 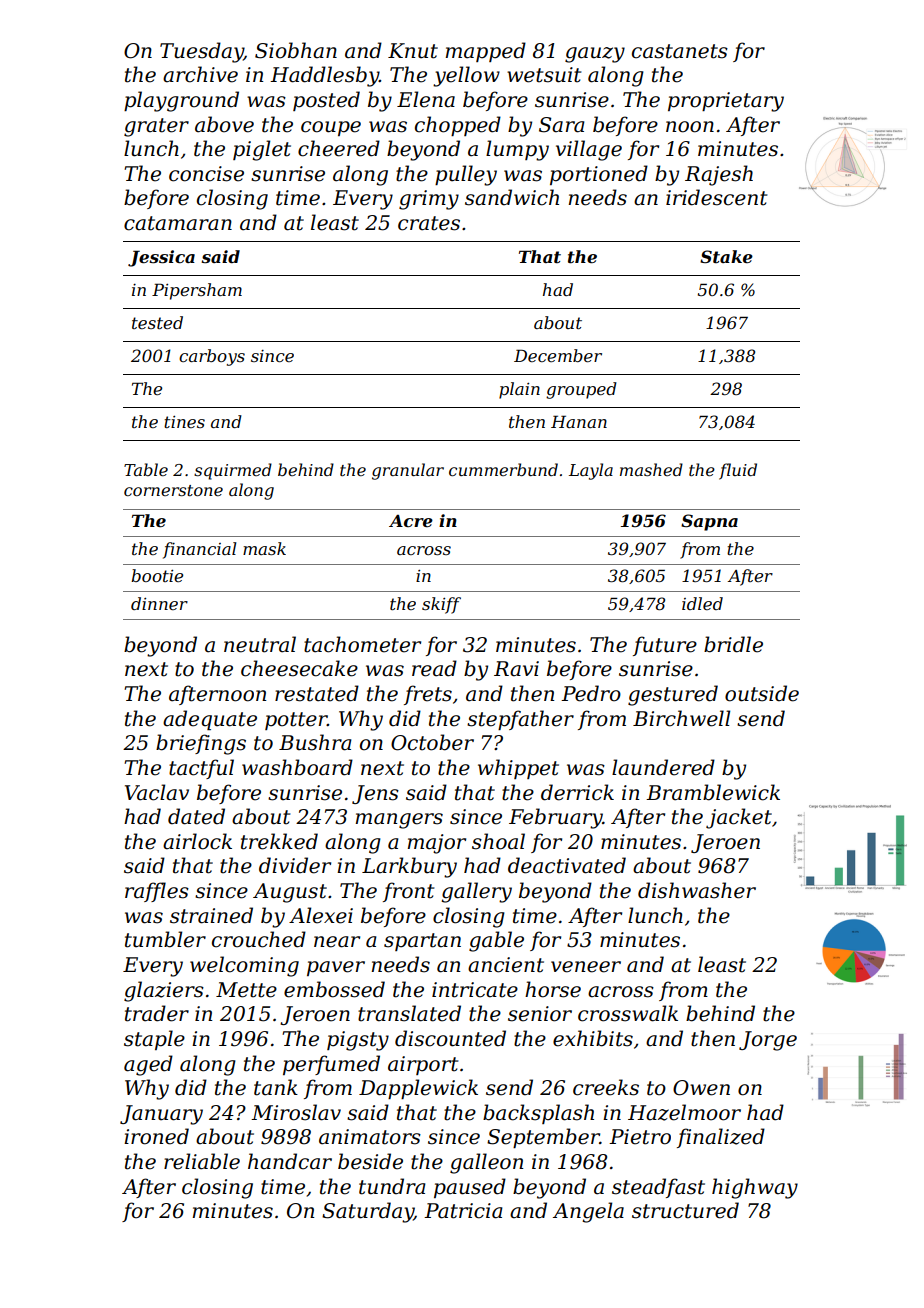 I want to click on Knut, so click(x=413, y=51).
